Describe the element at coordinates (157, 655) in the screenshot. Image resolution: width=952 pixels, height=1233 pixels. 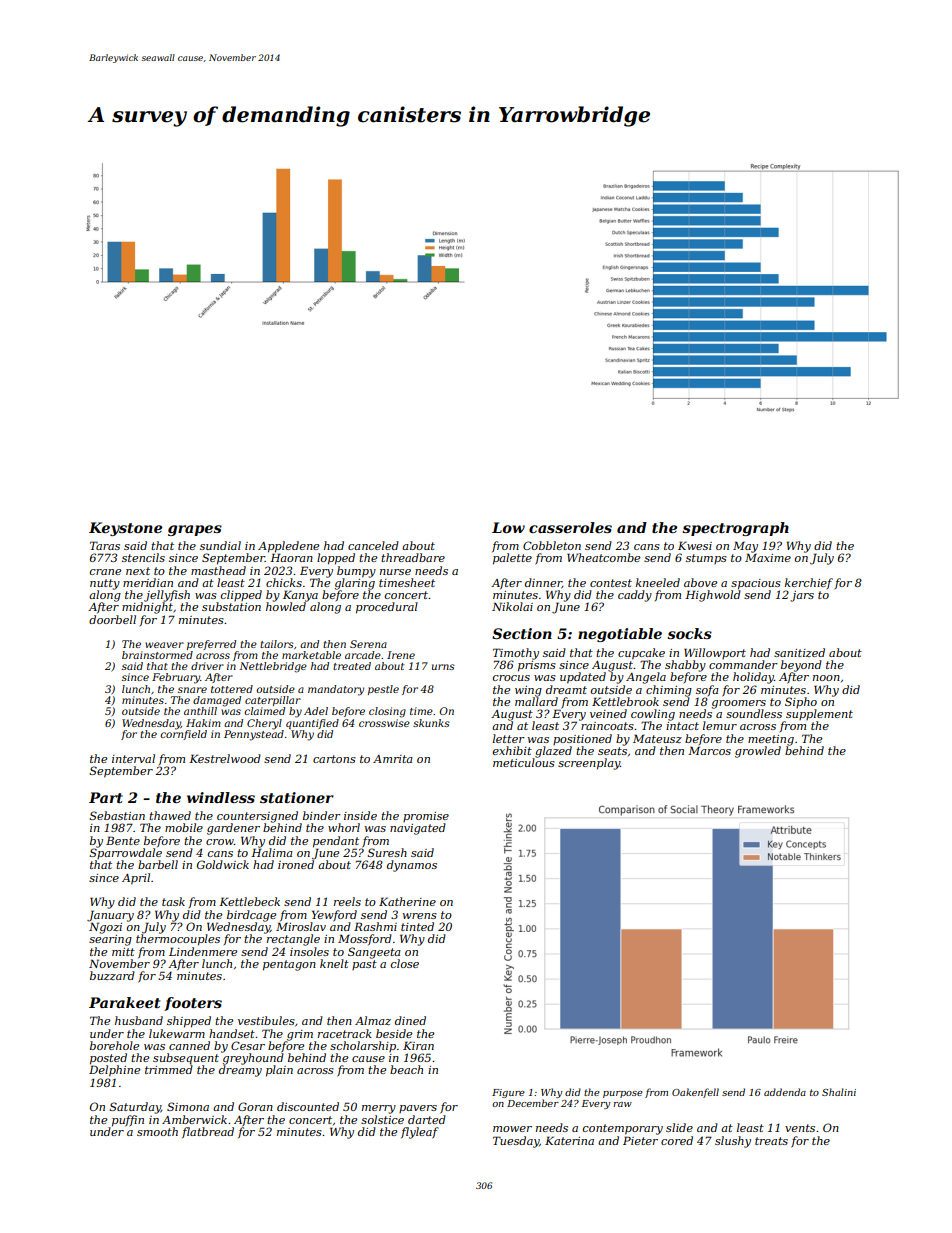
I see `brainstormed` at that location.
